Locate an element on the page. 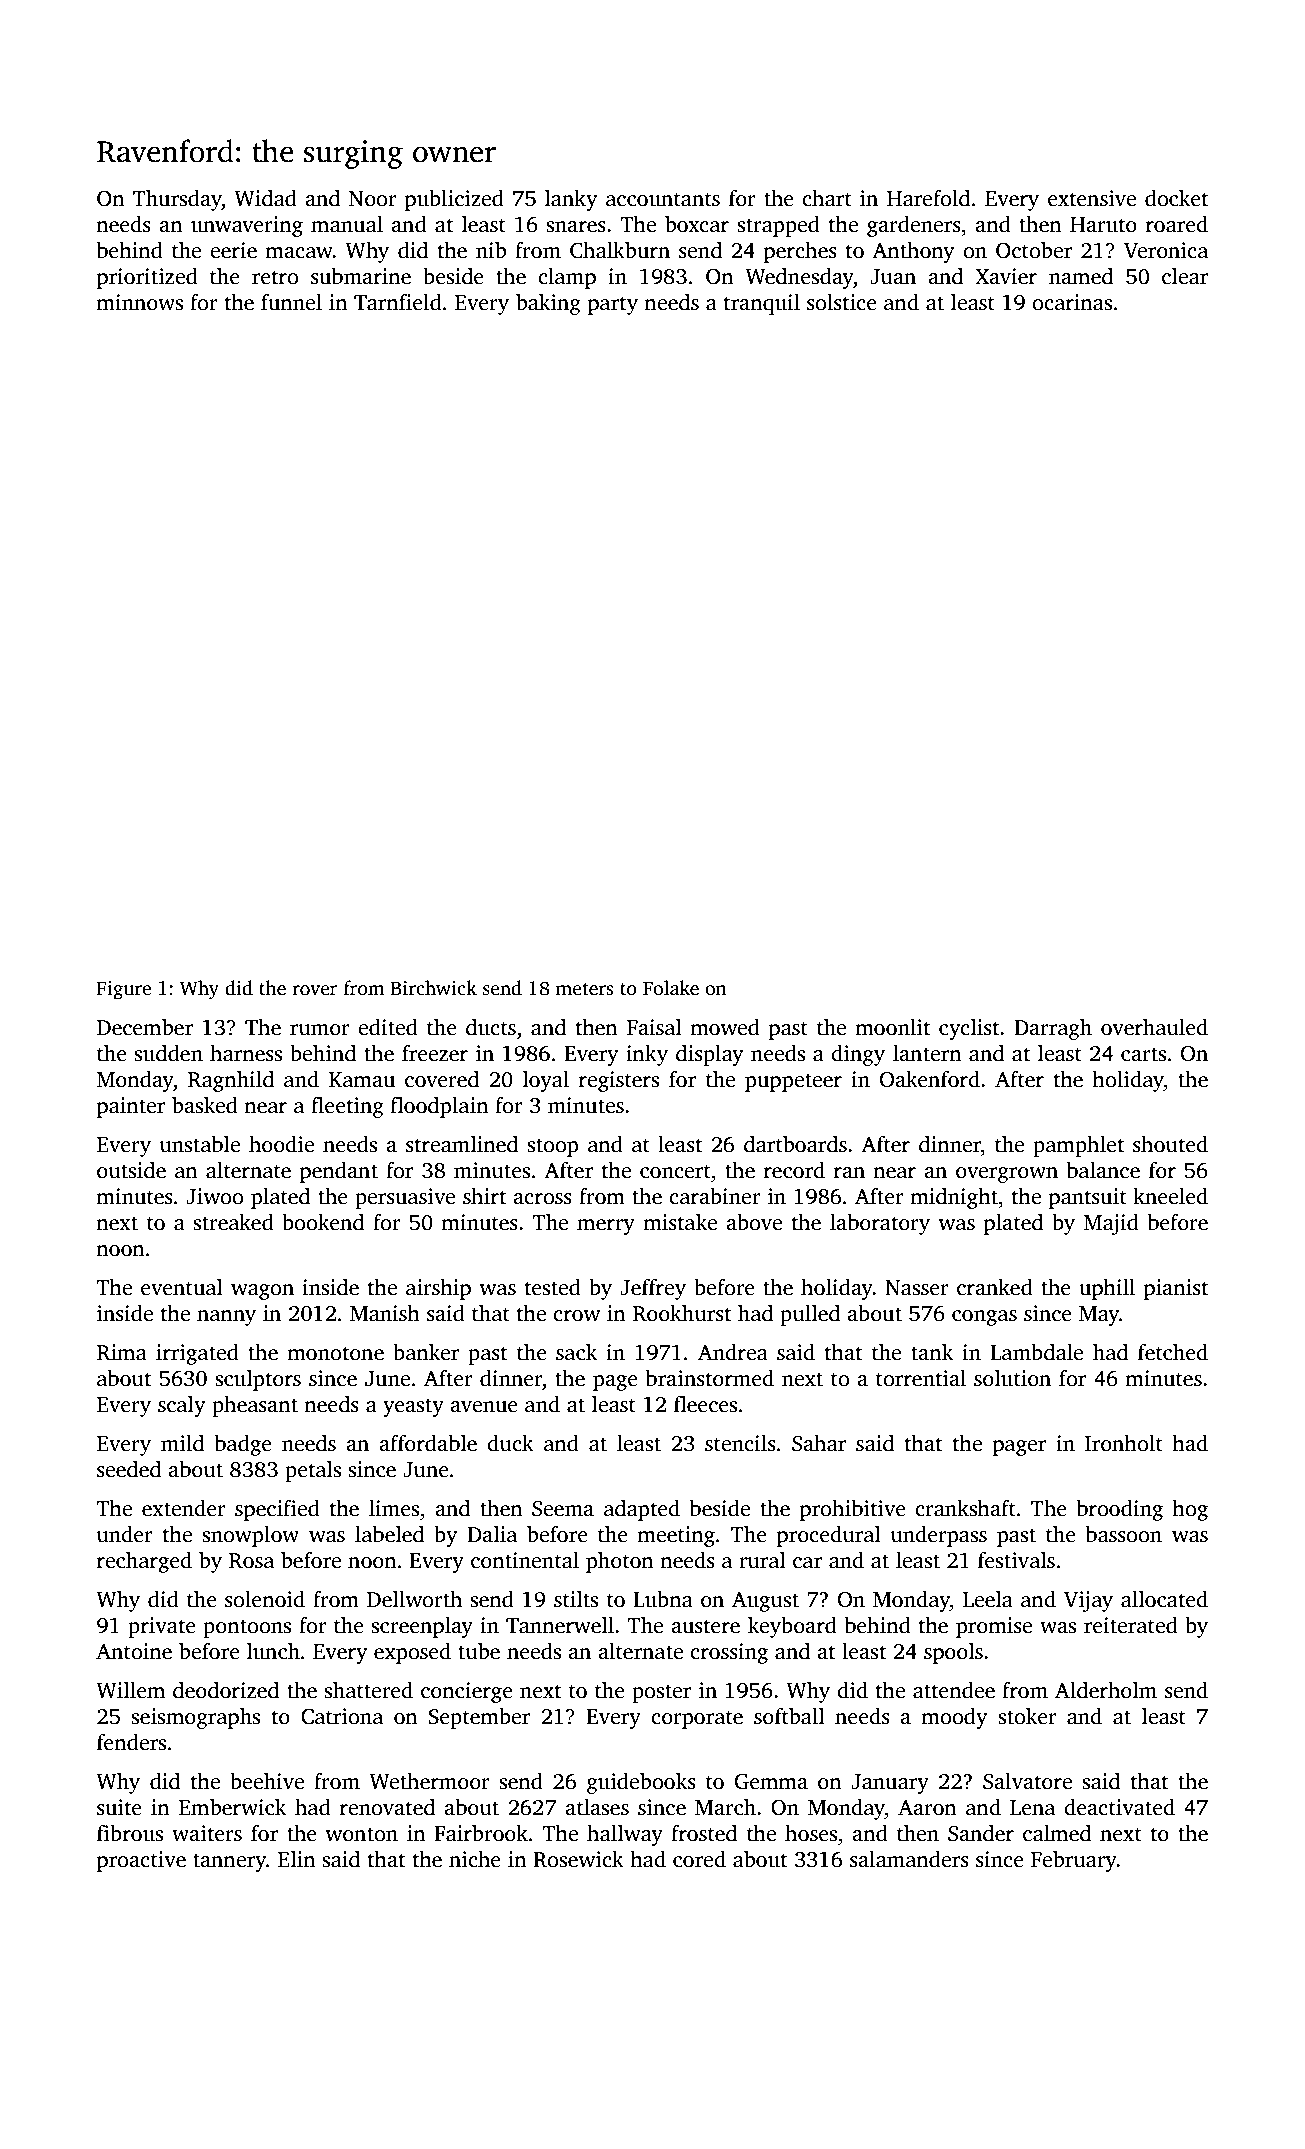 This image has width=1305, height=2149. yeasty is located at coordinates (413, 1408).
